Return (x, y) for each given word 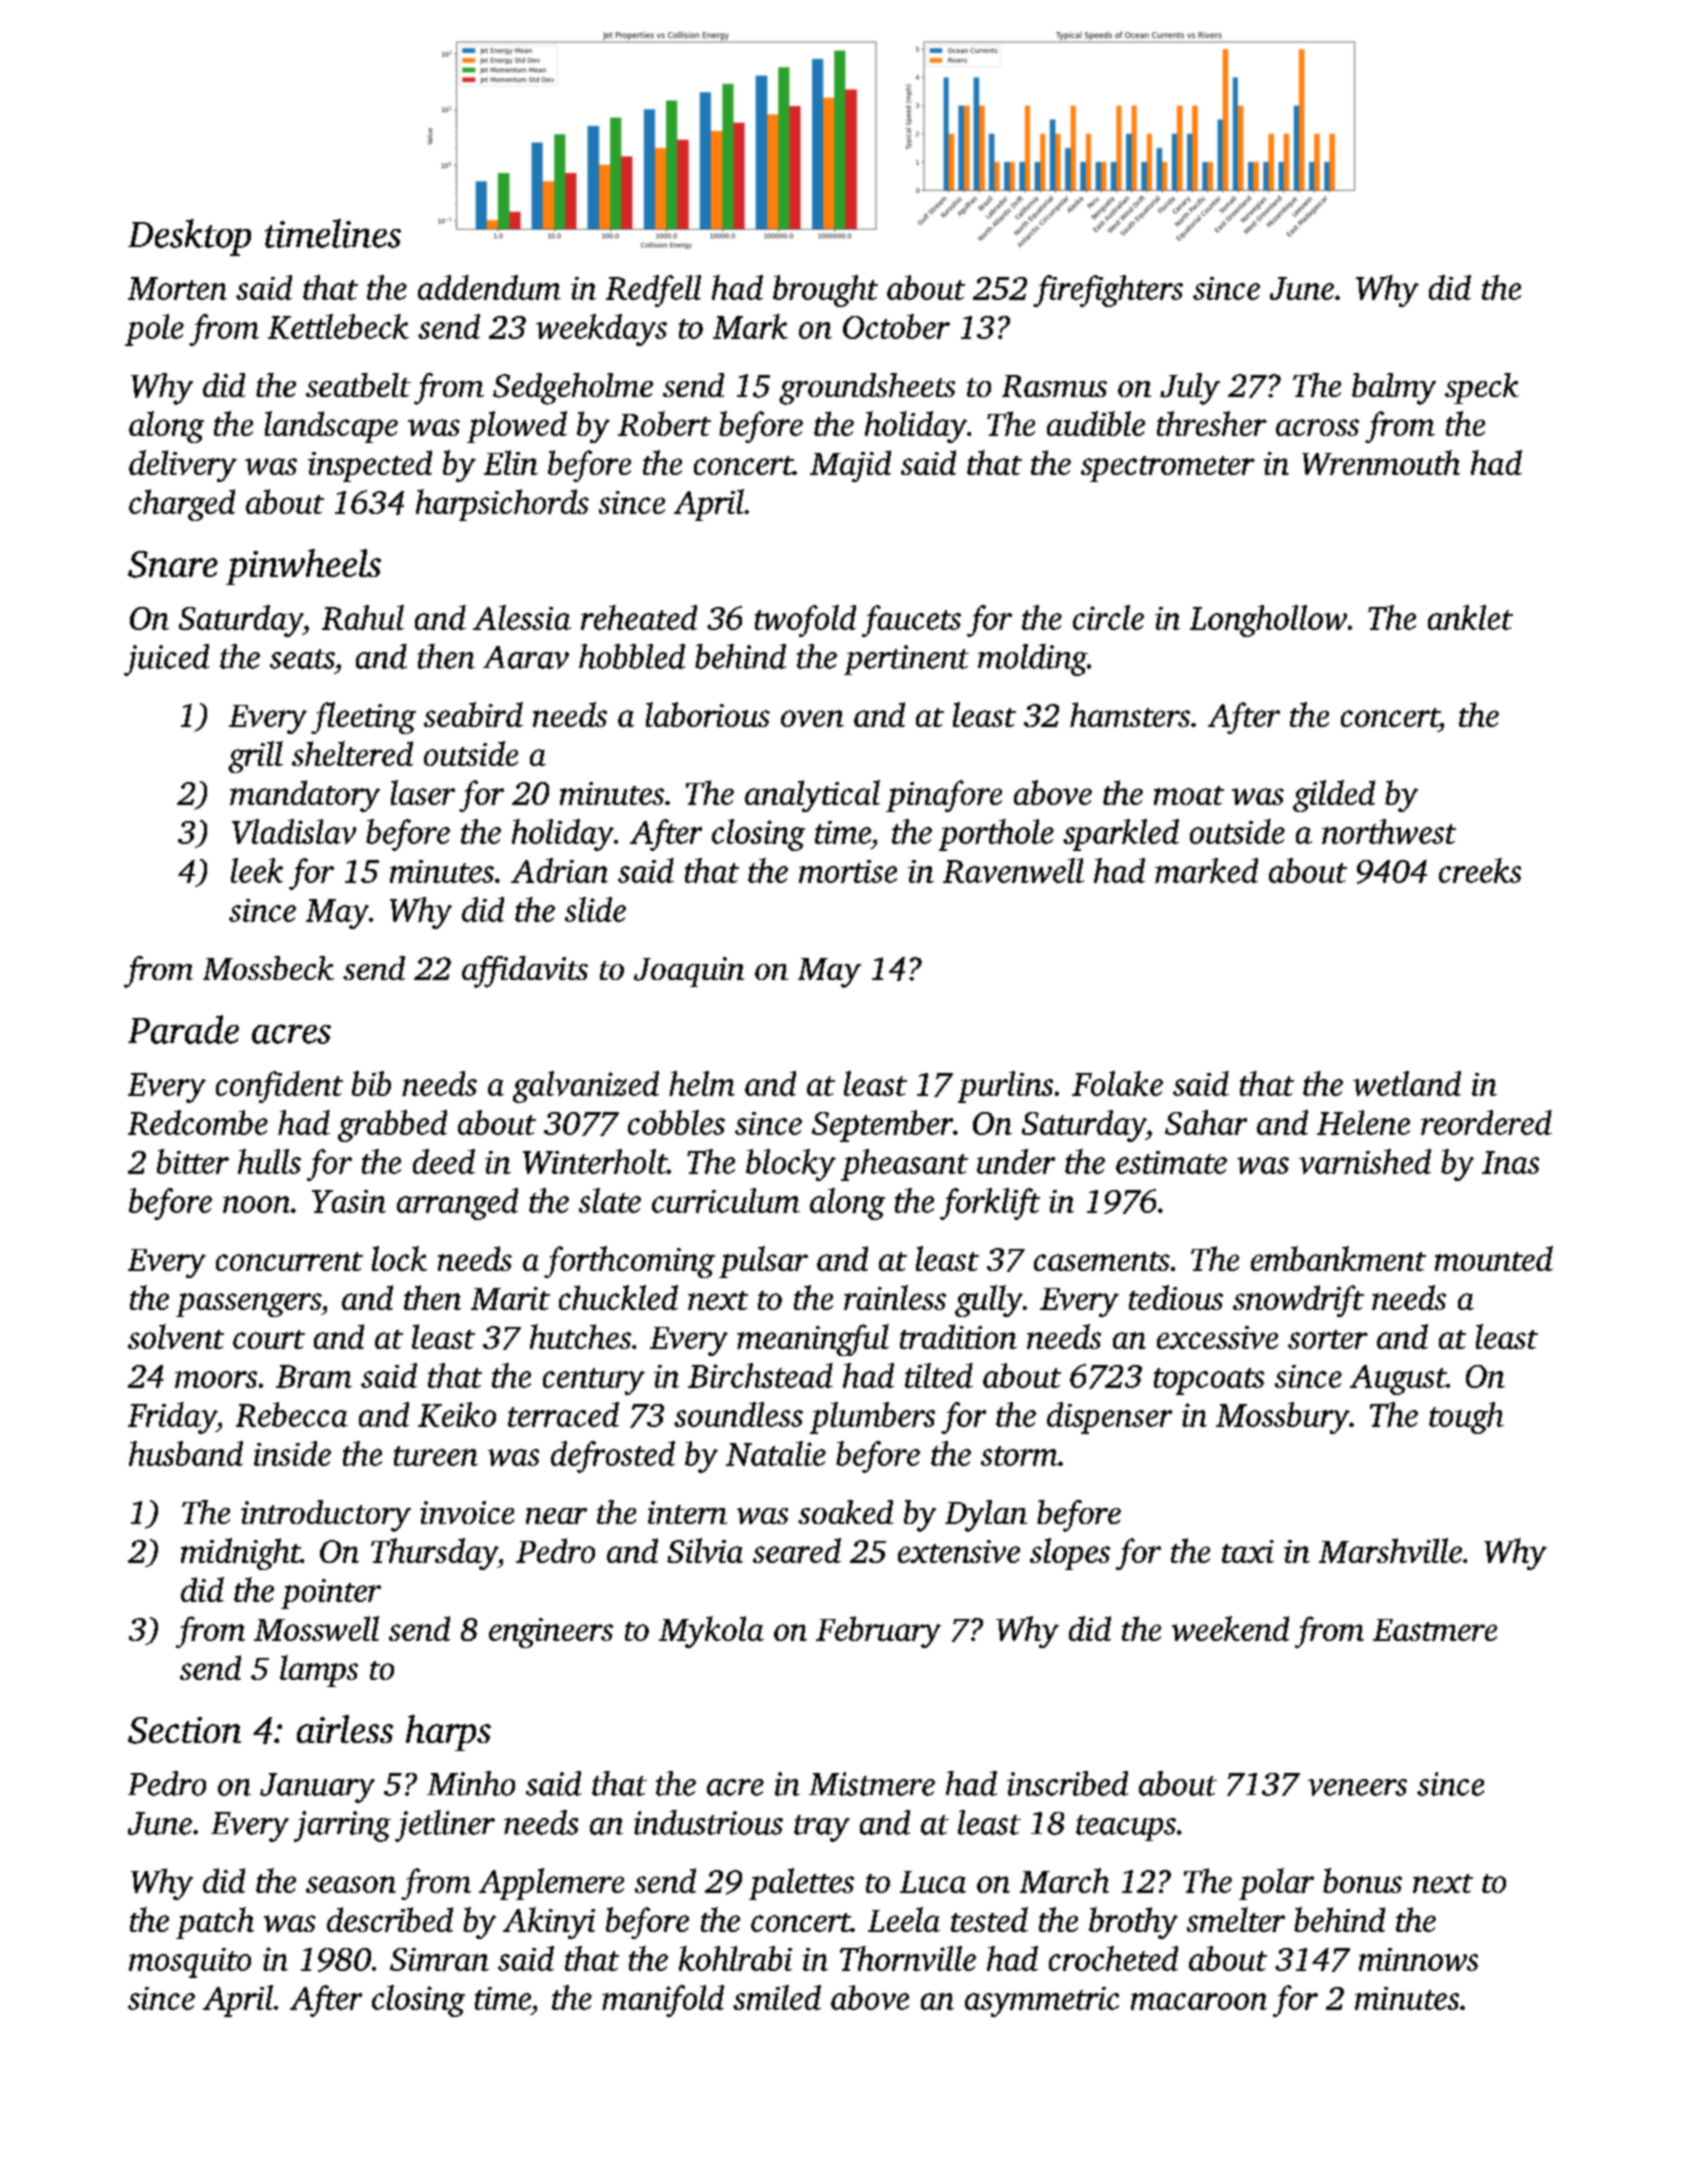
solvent (176, 1336)
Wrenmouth (1381, 462)
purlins (1005, 1087)
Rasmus (1054, 386)
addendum (489, 287)
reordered (1486, 1122)
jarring (342, 1826)
